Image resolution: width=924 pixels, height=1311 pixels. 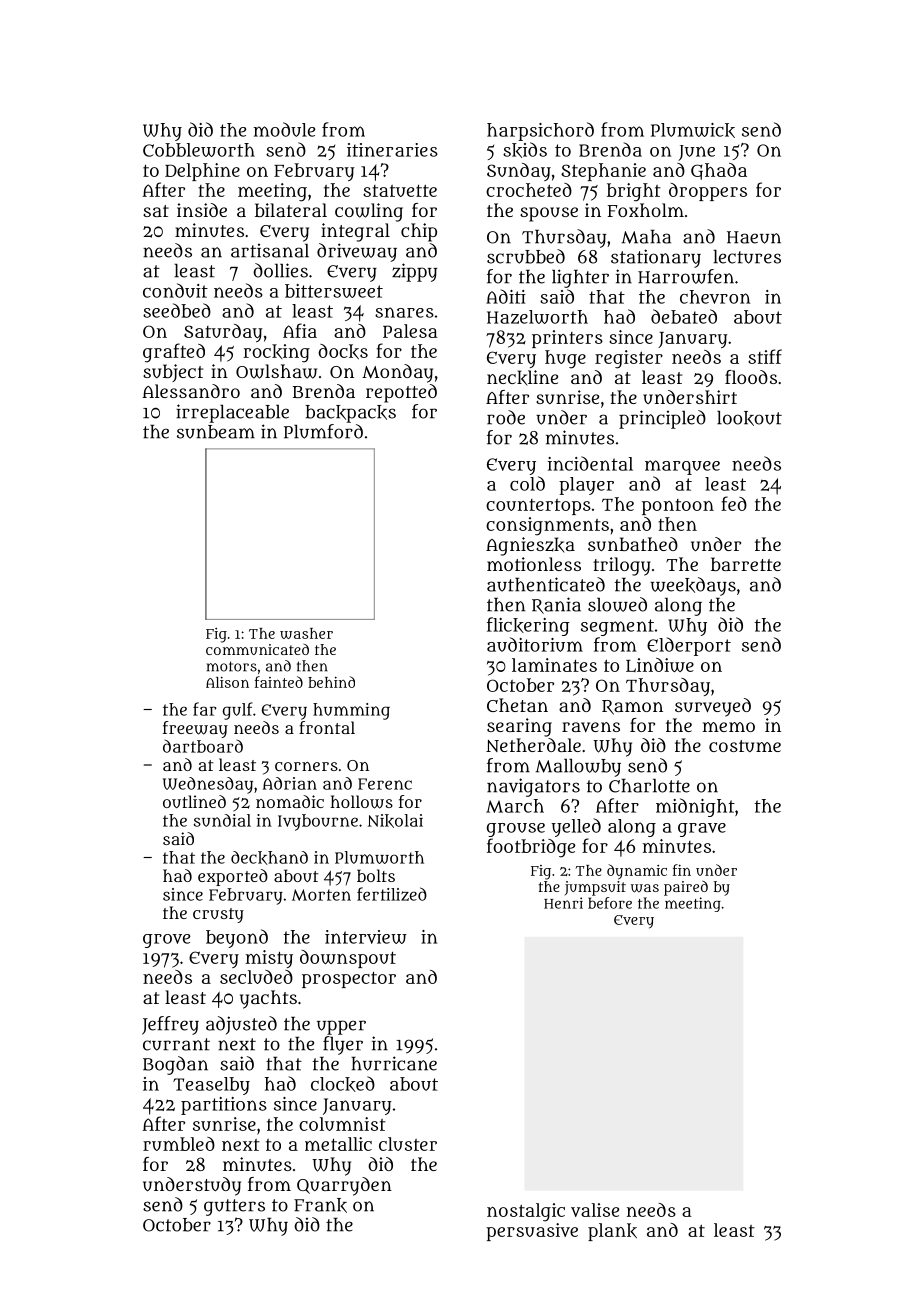 What do you see at coordinates (689, 646) in the image?
I see `Elderport` at bounding box center [689, 646].
